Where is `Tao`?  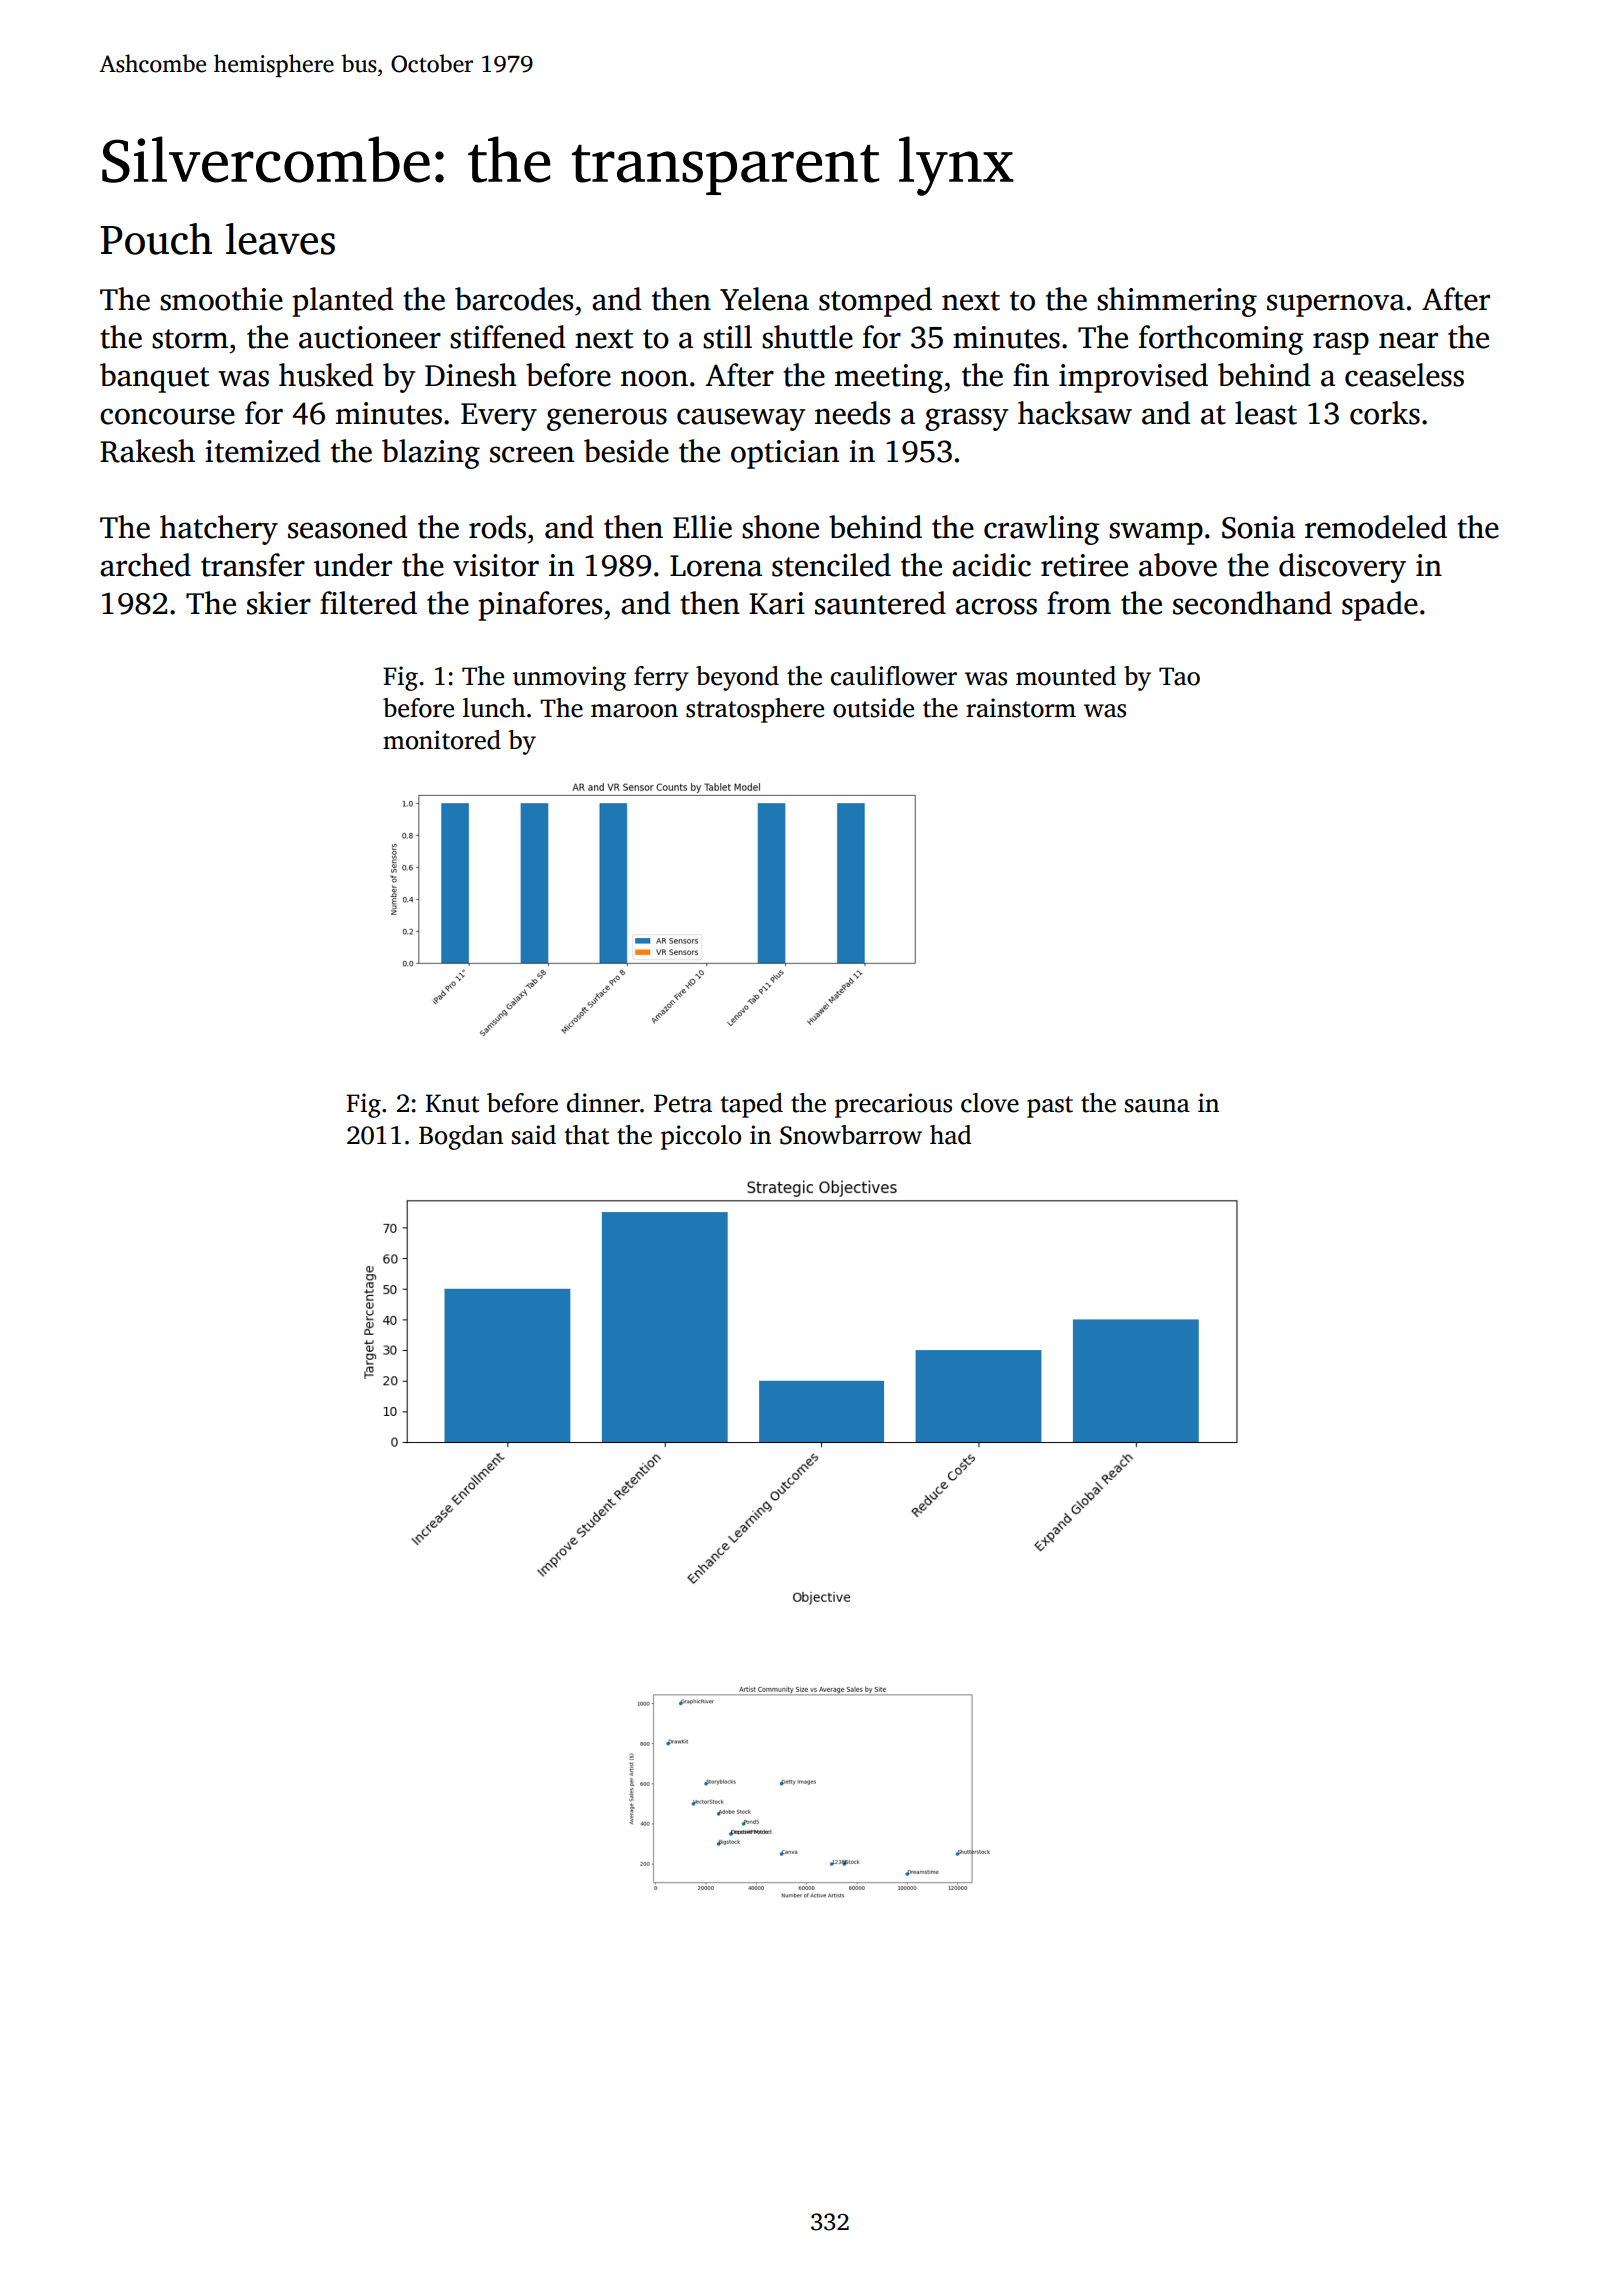 Tao is located at coordinates (1179, 676).
